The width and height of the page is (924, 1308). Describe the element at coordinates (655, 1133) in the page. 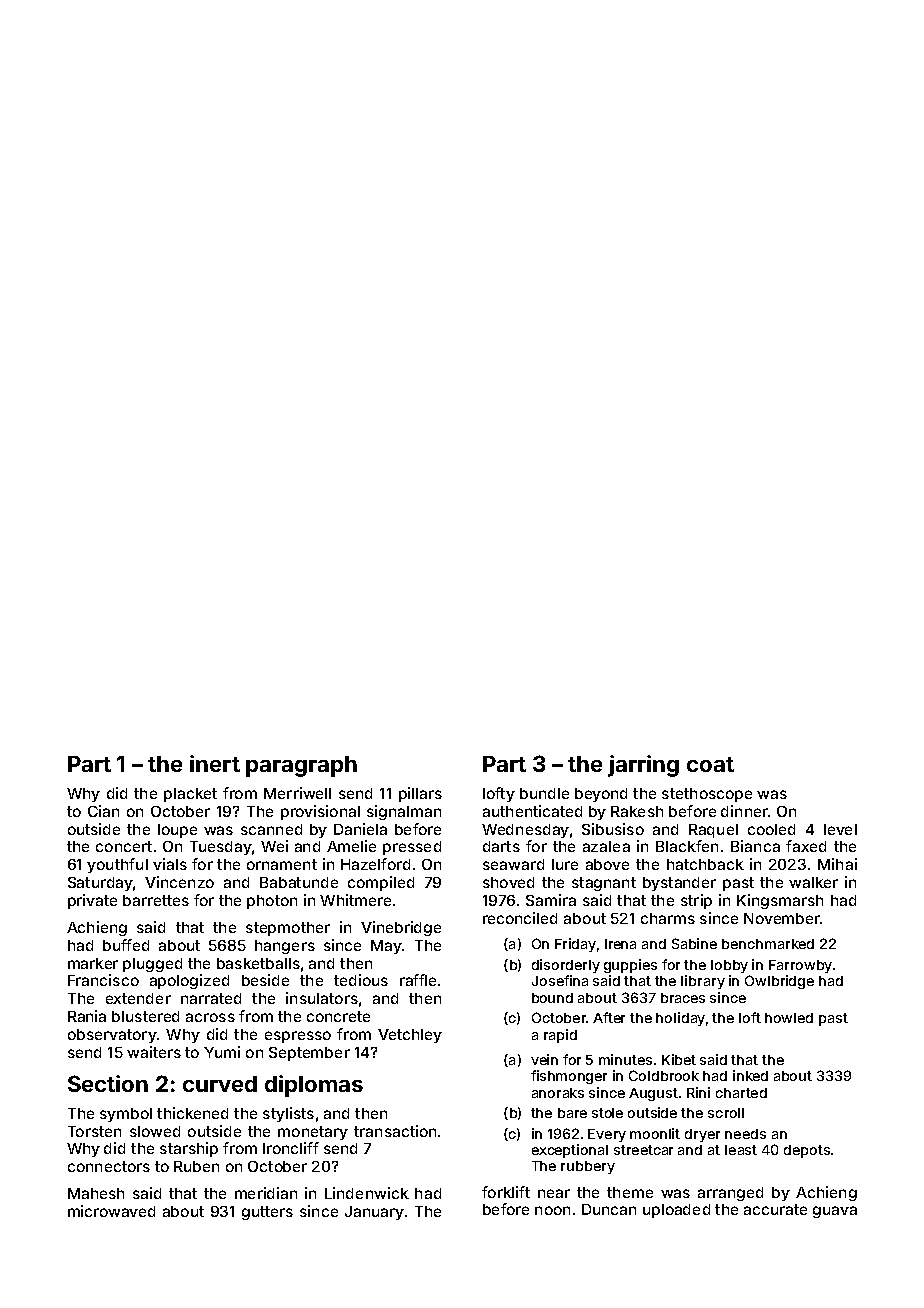

I see `moonlit` at that location.
